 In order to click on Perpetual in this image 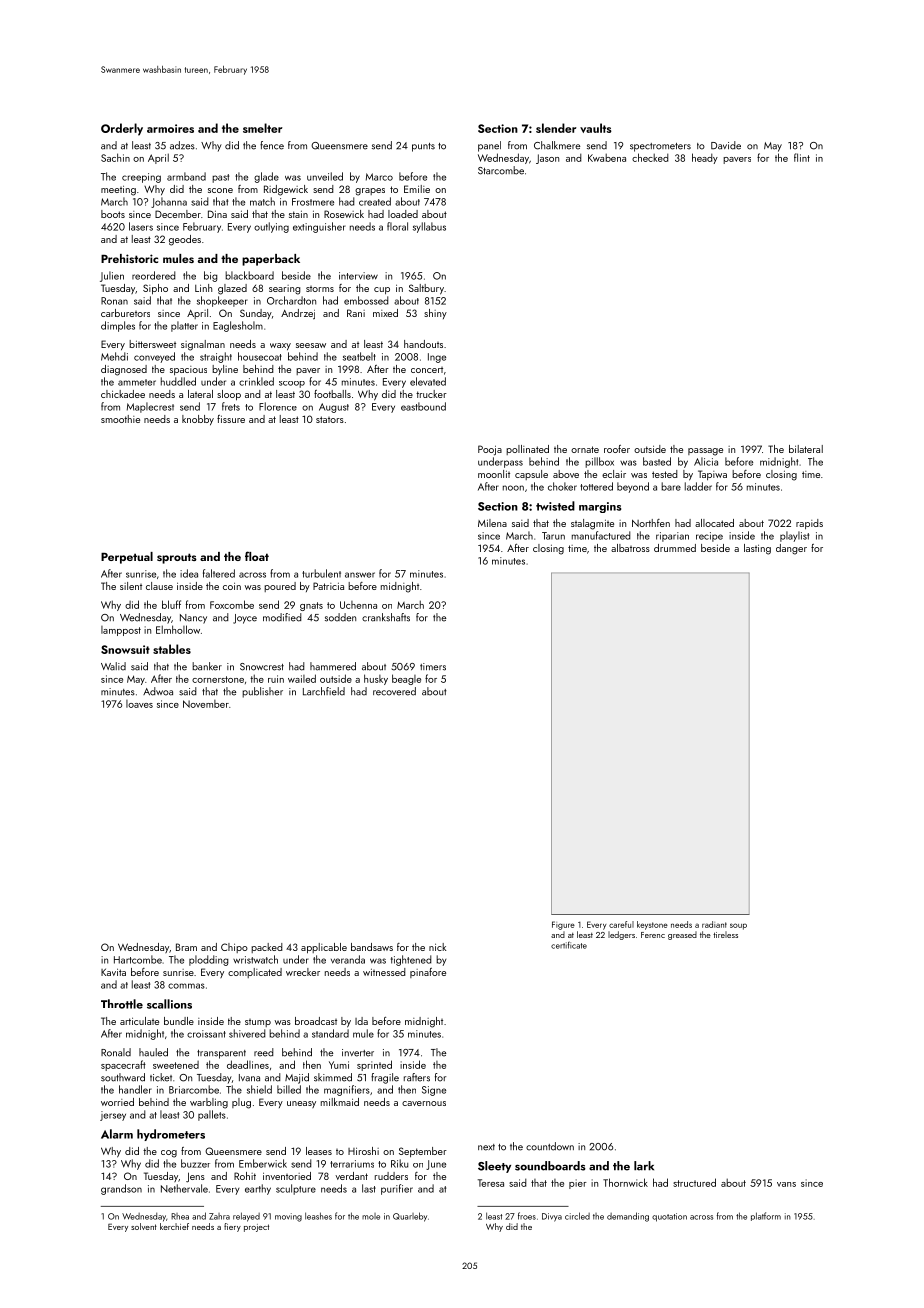, I will do `click(127, 558)`.
